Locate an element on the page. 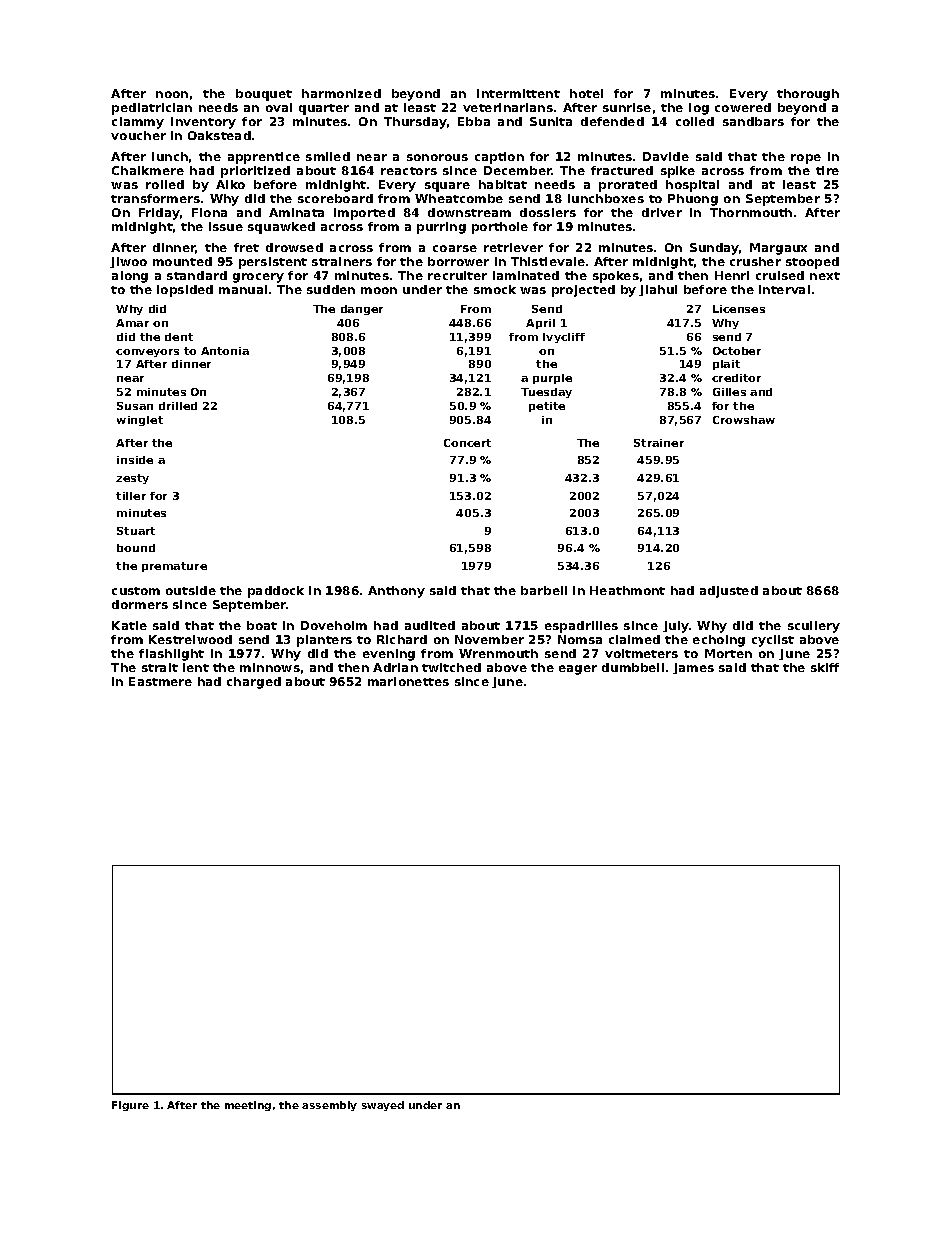  Katie is located at coordinates (129, 625).
